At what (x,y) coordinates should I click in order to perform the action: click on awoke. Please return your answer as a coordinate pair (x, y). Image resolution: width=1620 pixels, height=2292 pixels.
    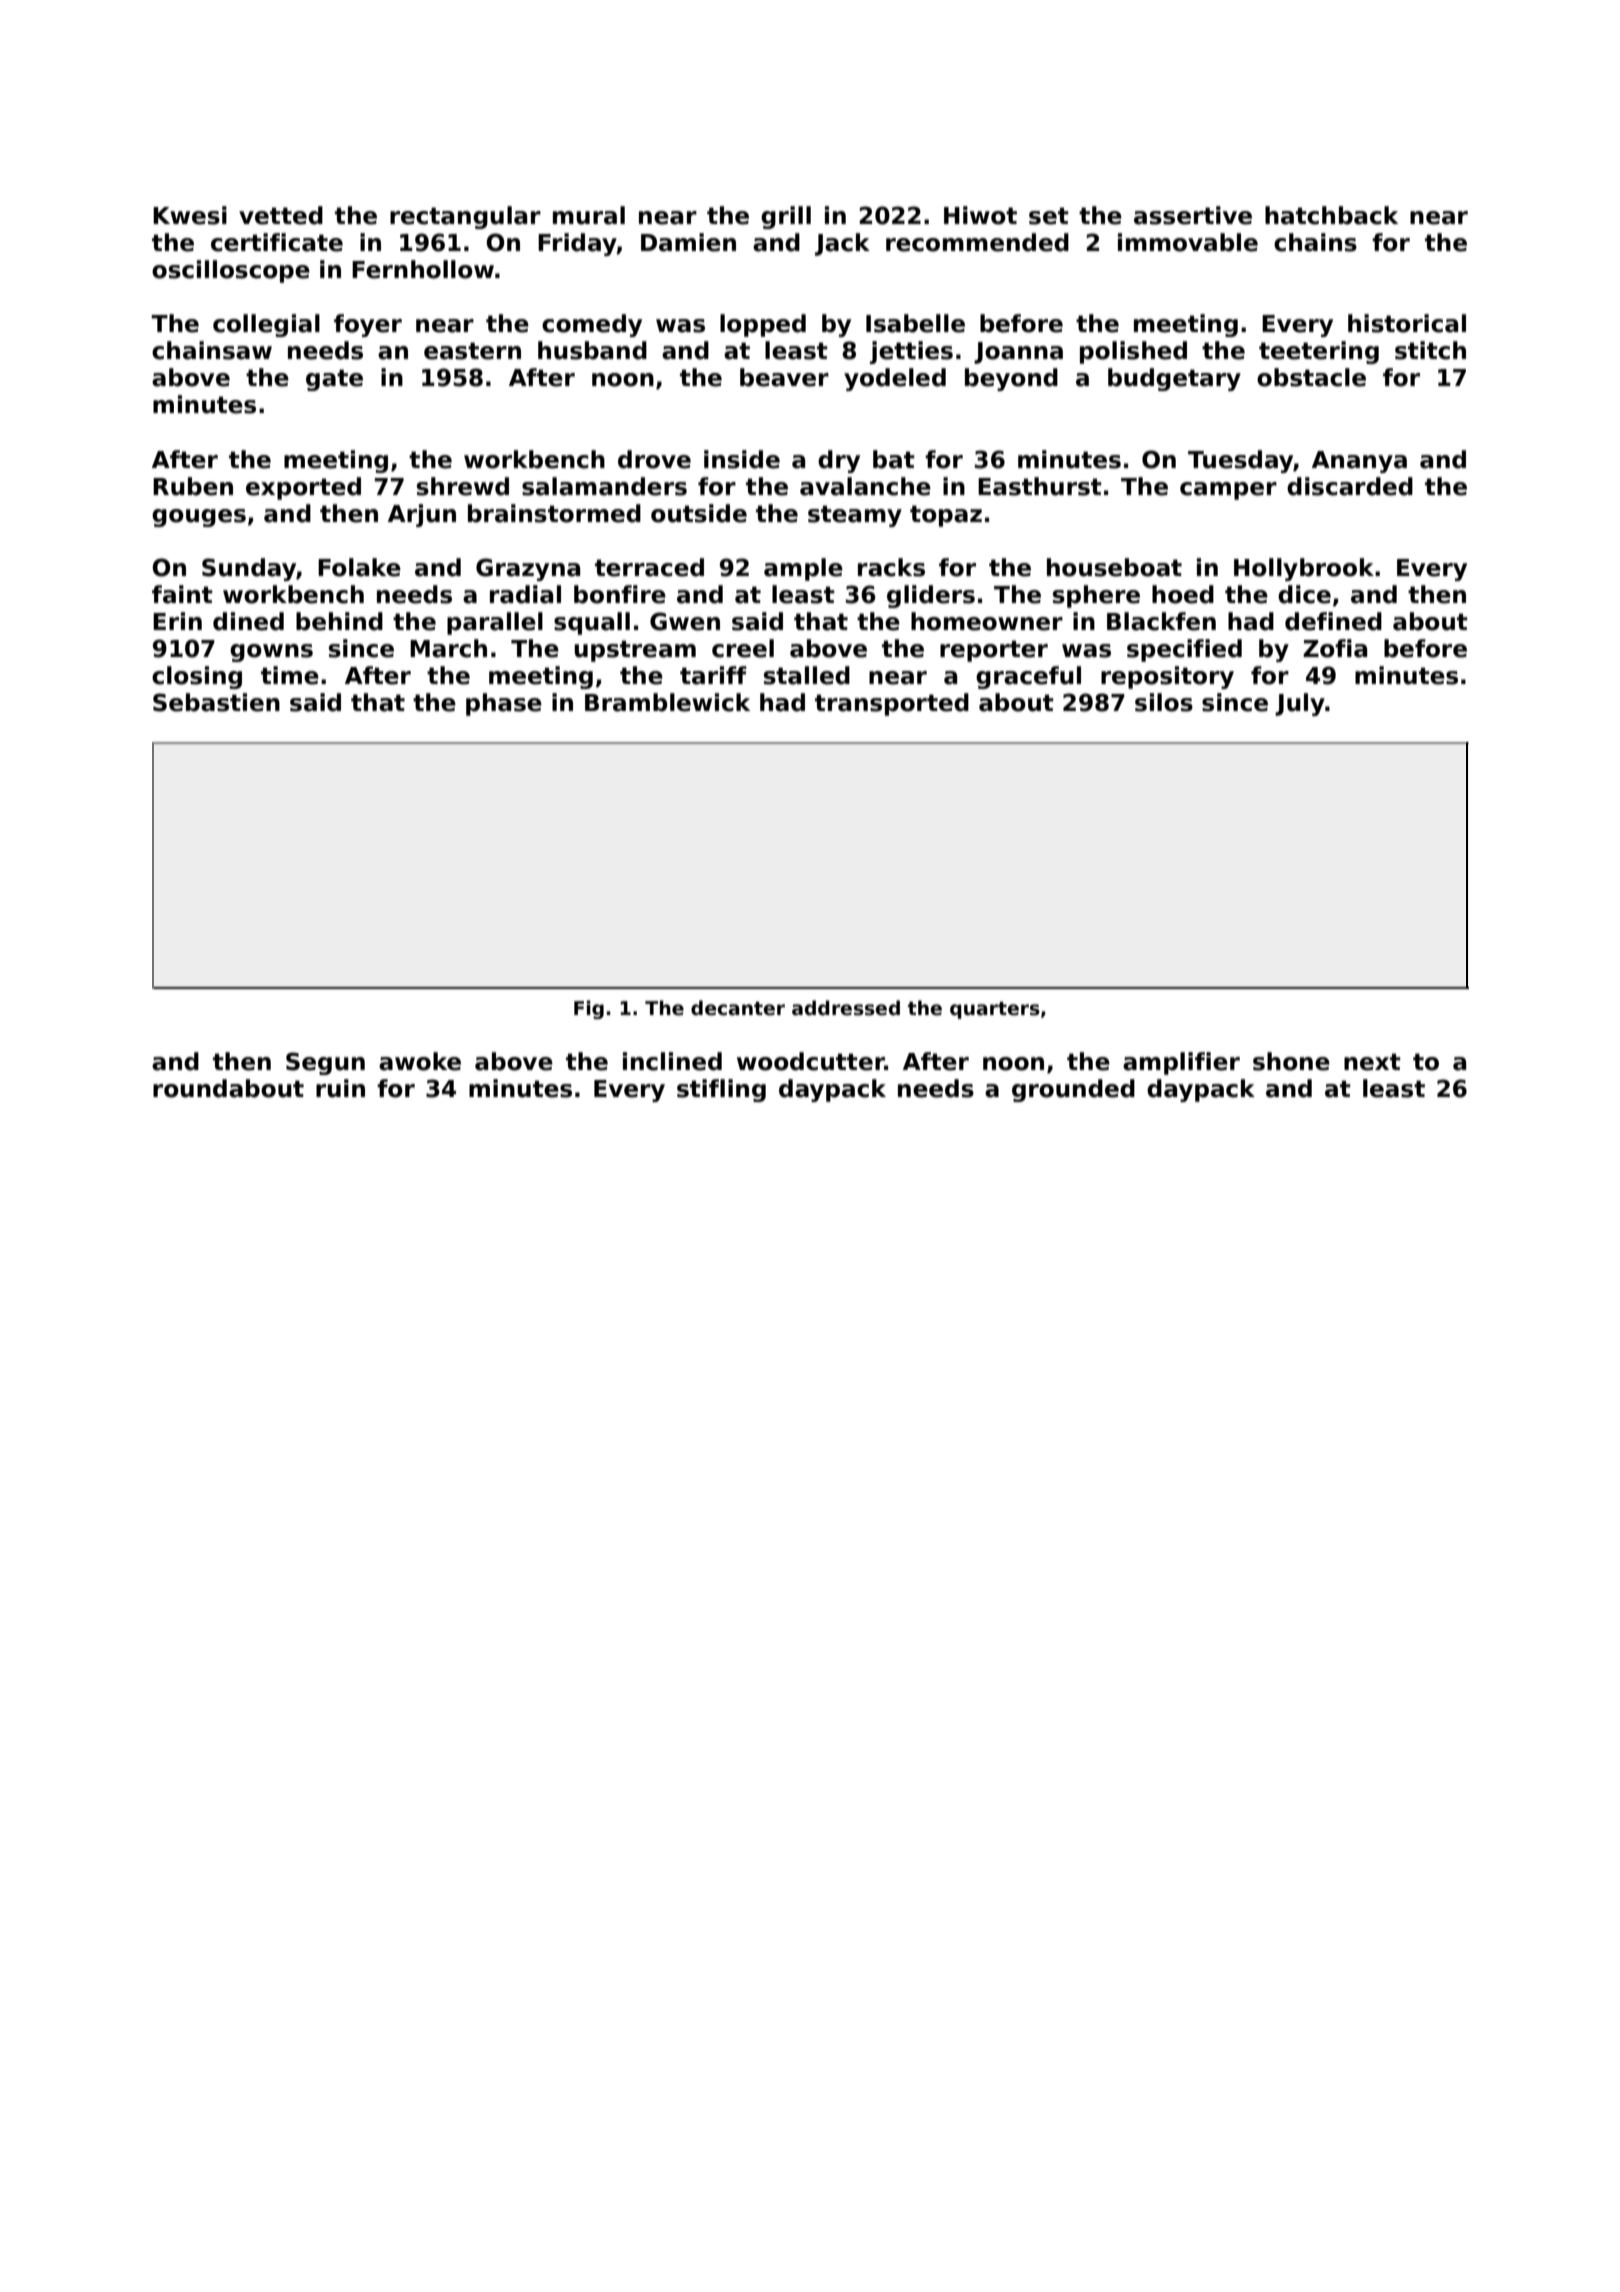
    Looking at the image, I should click on (420, 1061).
